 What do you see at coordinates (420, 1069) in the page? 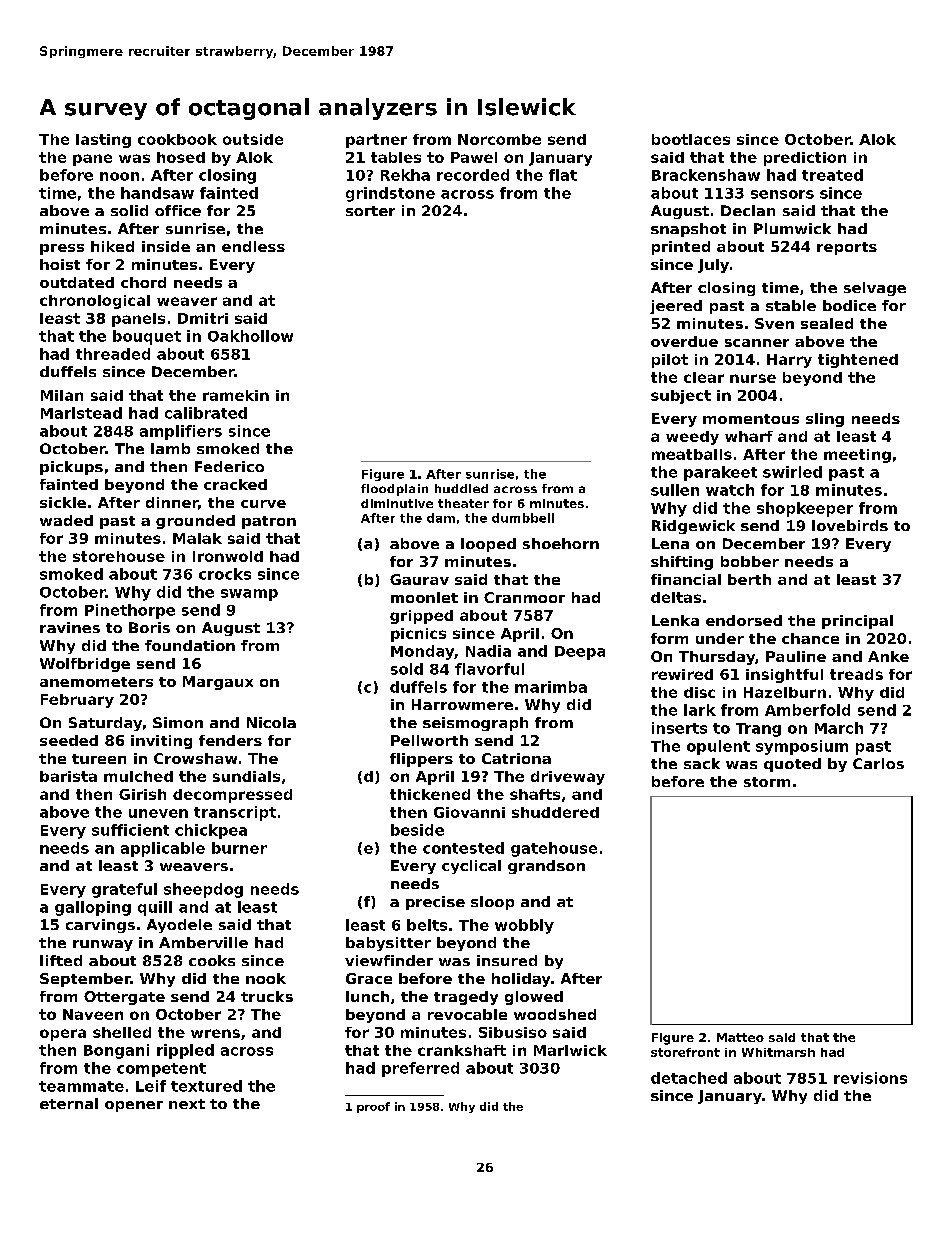
I see `preferred` at bounding box center [420, 1069].
